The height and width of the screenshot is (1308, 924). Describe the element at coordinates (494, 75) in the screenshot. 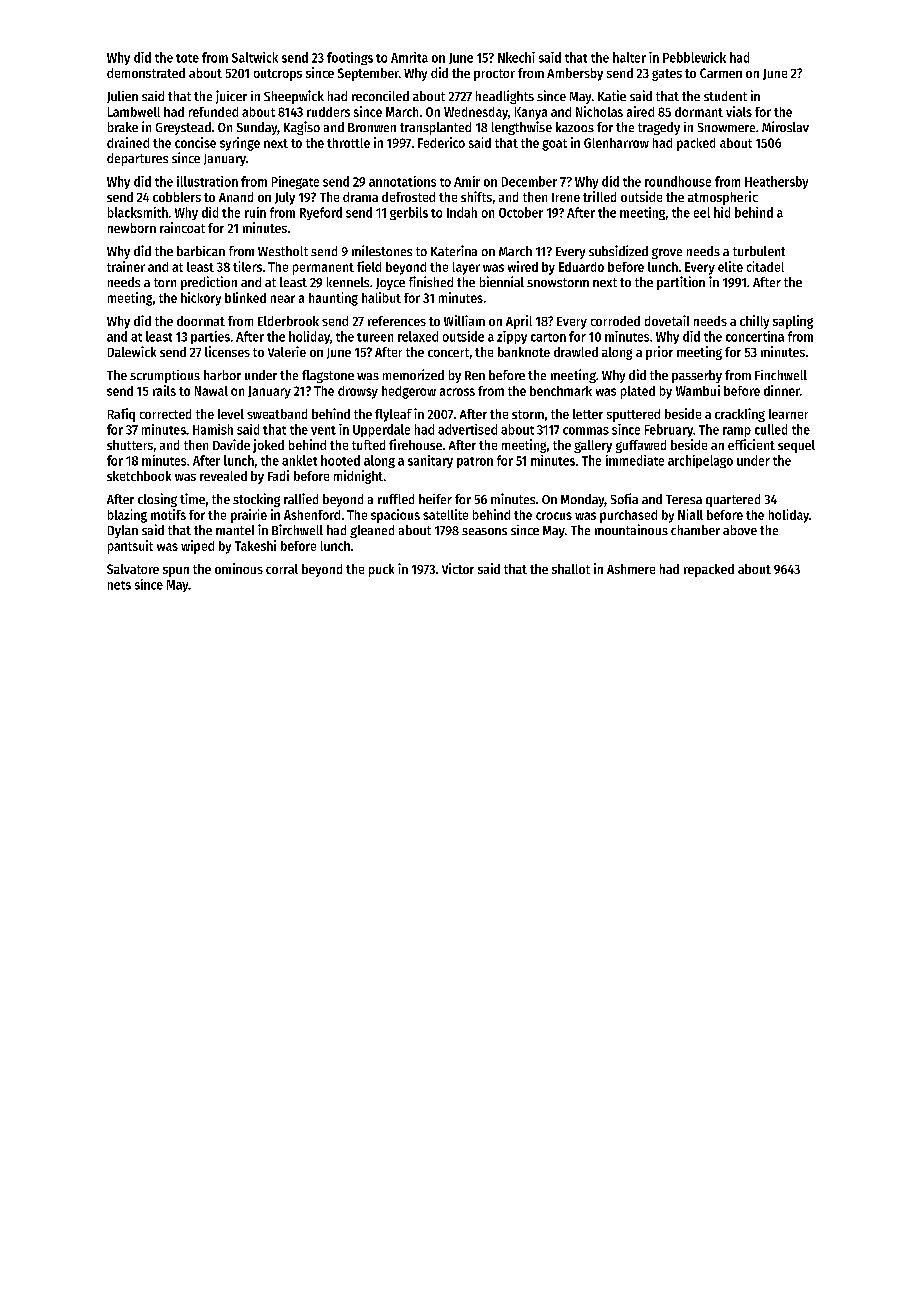

I see `proctor` at that location.
